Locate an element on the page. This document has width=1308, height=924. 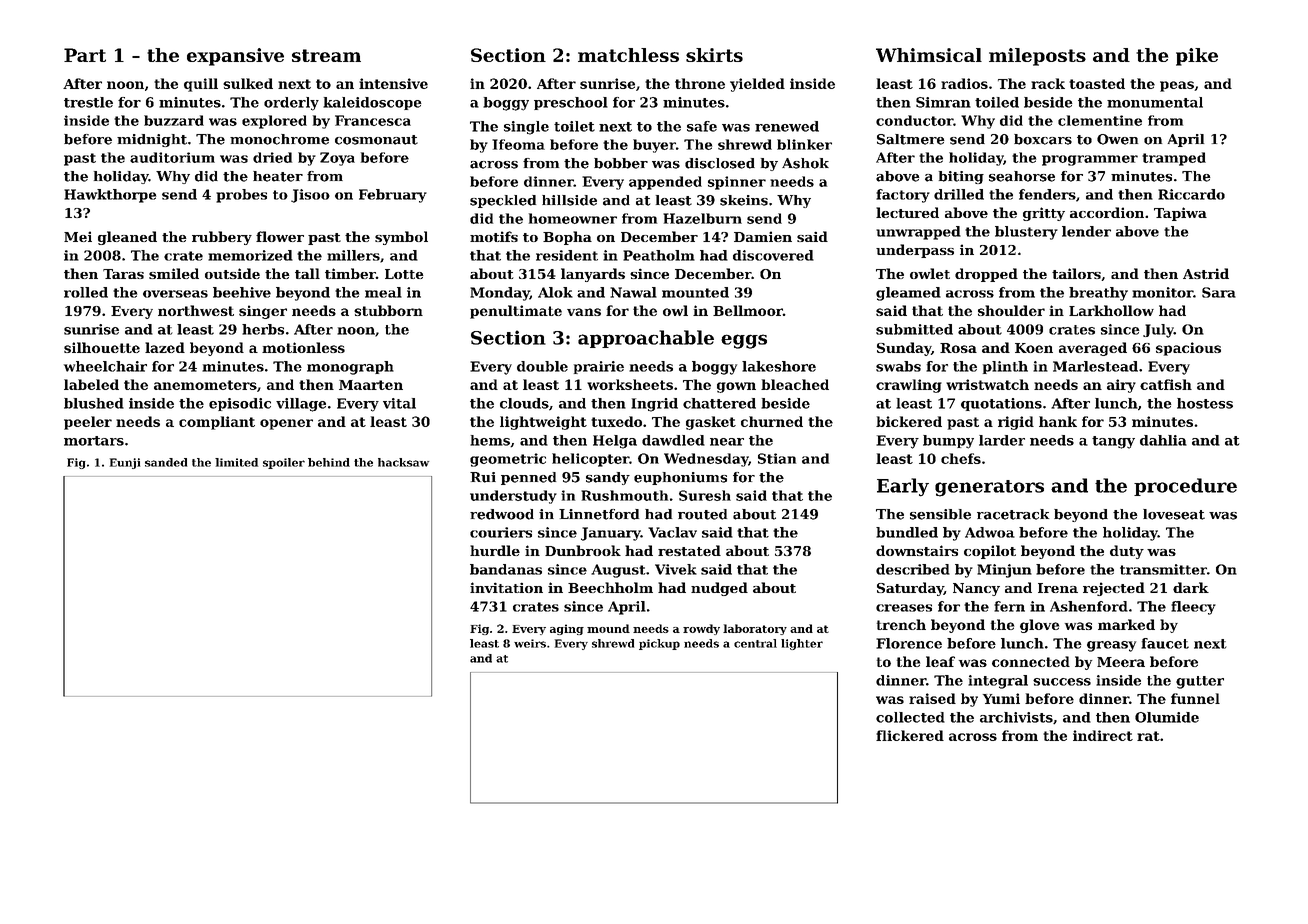
weirs is located at coordinates (530, 643).
